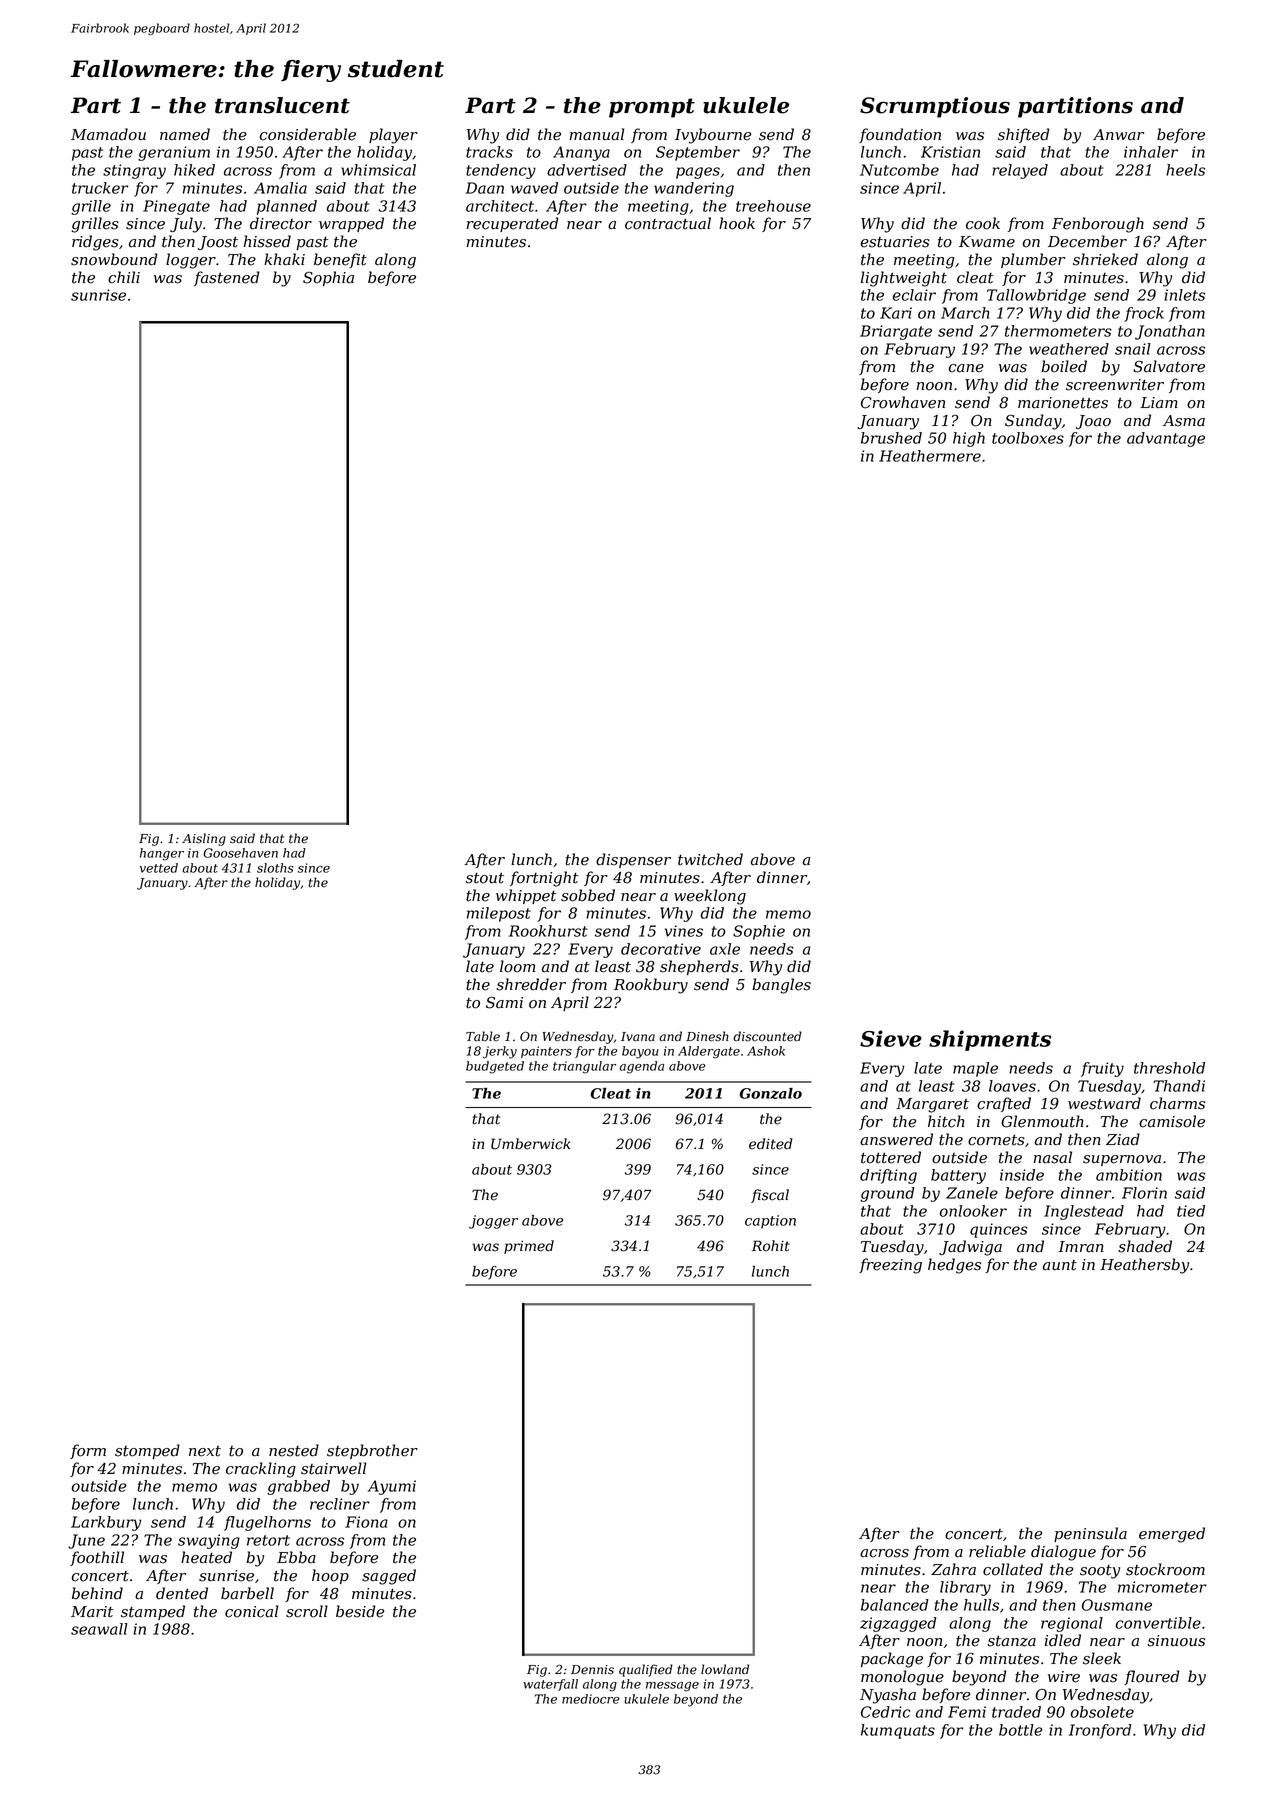 The image size is (1277, 1806). Describe the element at coordinates (124, 277) in the screenshot. I see `chili` at that location.
